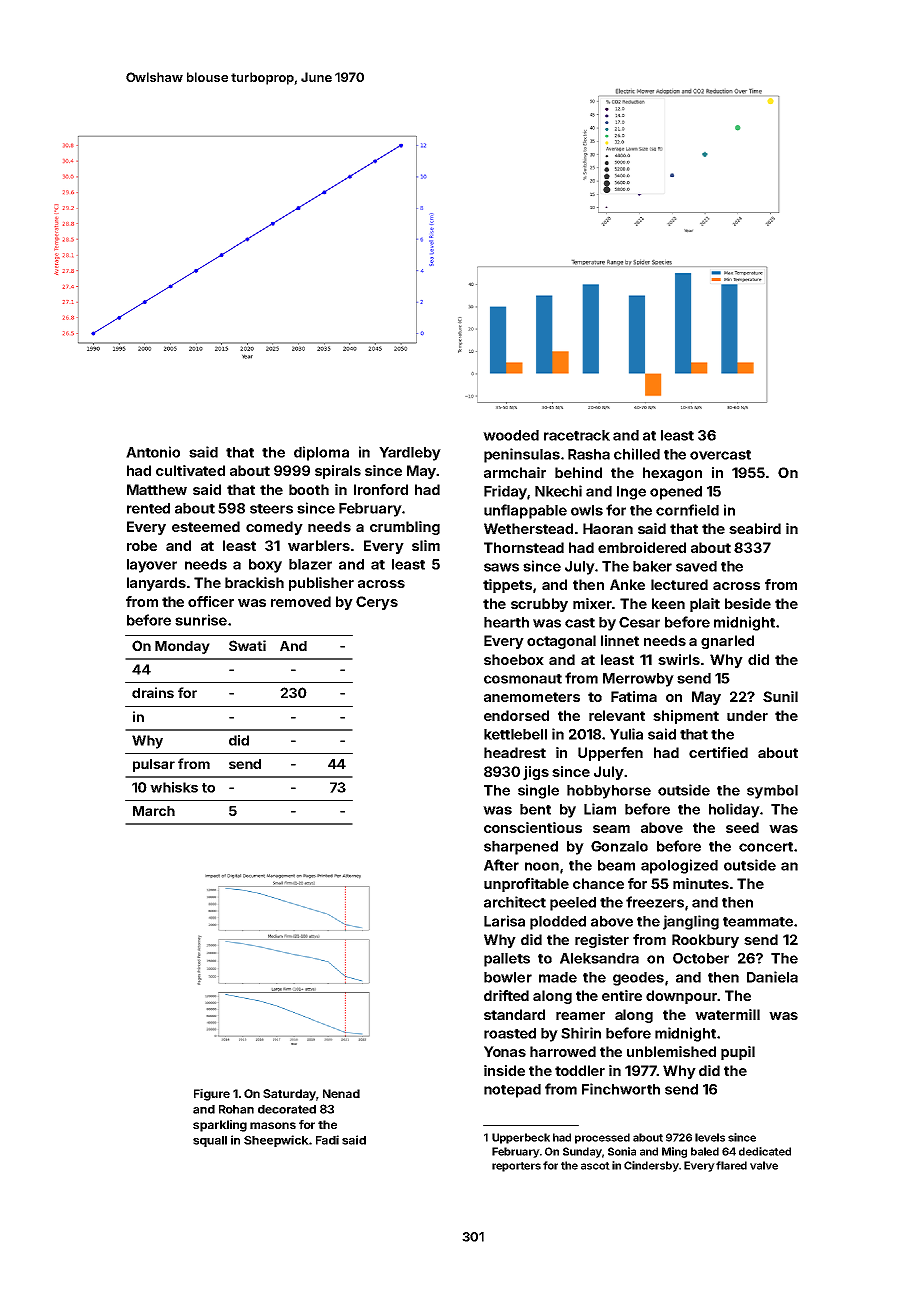  I want to click on whisks, so click(174, 787).
